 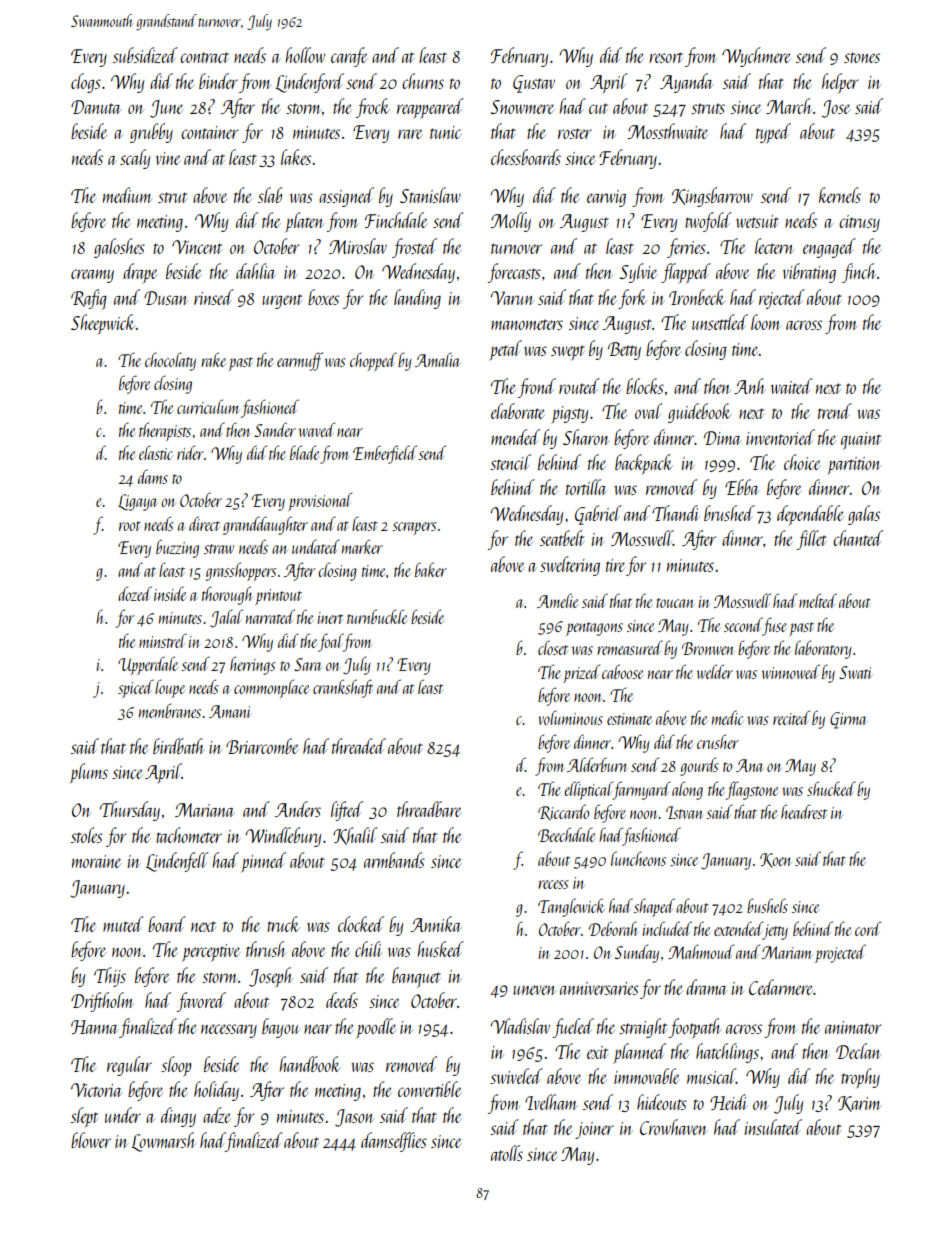 I want to click on Stanislaw, so click(x=430, y=195).
